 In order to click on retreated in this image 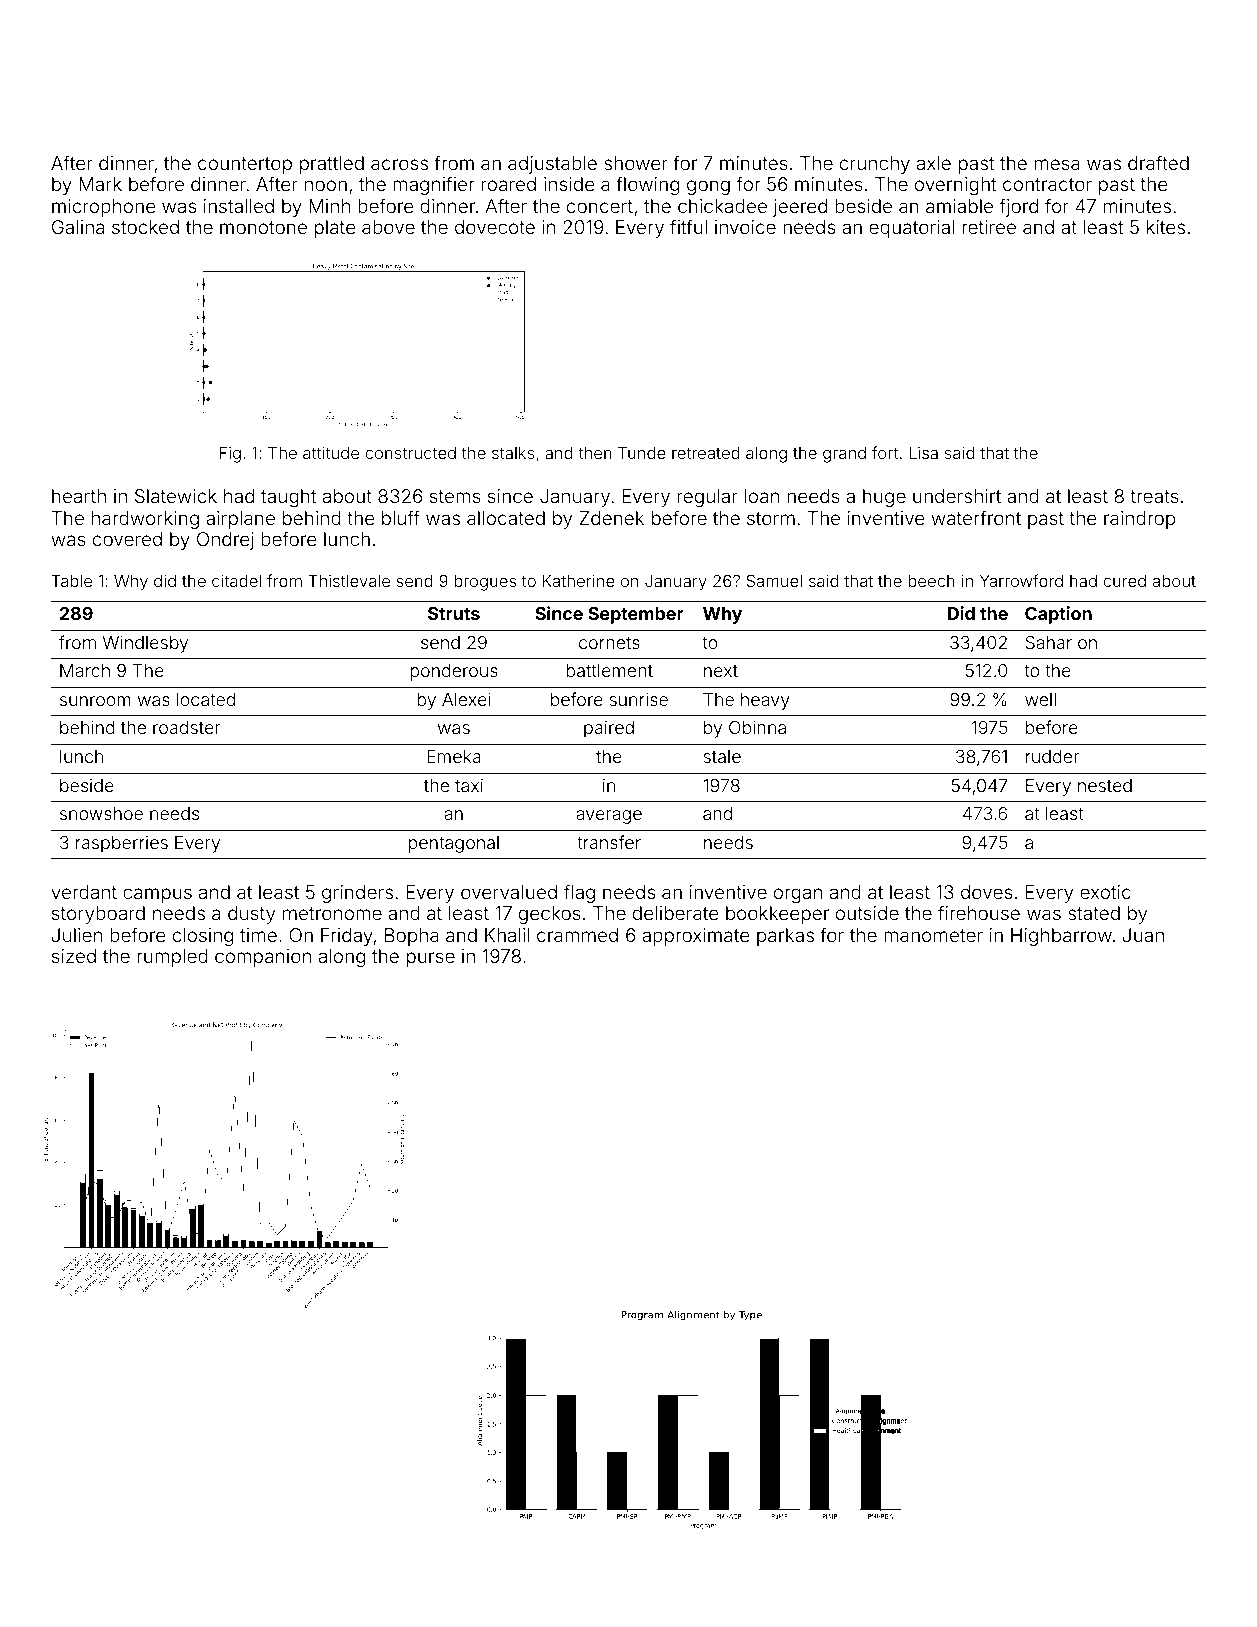, I will do `click(706, 453)`.
